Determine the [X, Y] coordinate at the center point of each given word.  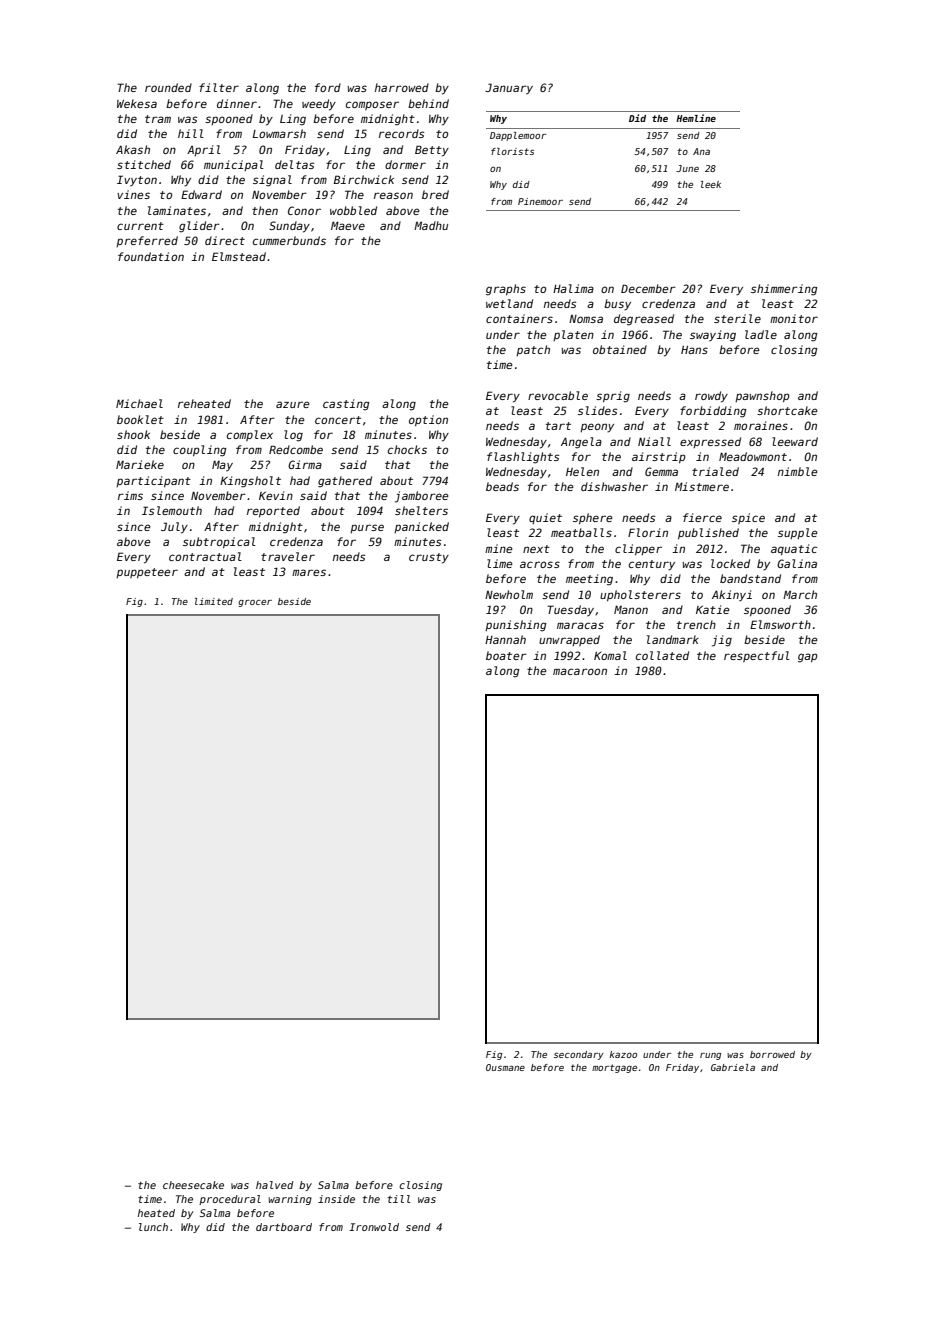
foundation [151, 256]
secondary [579, 1055]
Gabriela [733, 1067]
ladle [761, 334]
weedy [319, 105]
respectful [757, 656]
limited [214, 601]
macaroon [580, 671]
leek [711, 184]
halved [275, 1185]
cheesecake [193, 1185]
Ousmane [505, 1067]
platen [573, 335]
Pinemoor [540, 201]
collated [662, 655]
